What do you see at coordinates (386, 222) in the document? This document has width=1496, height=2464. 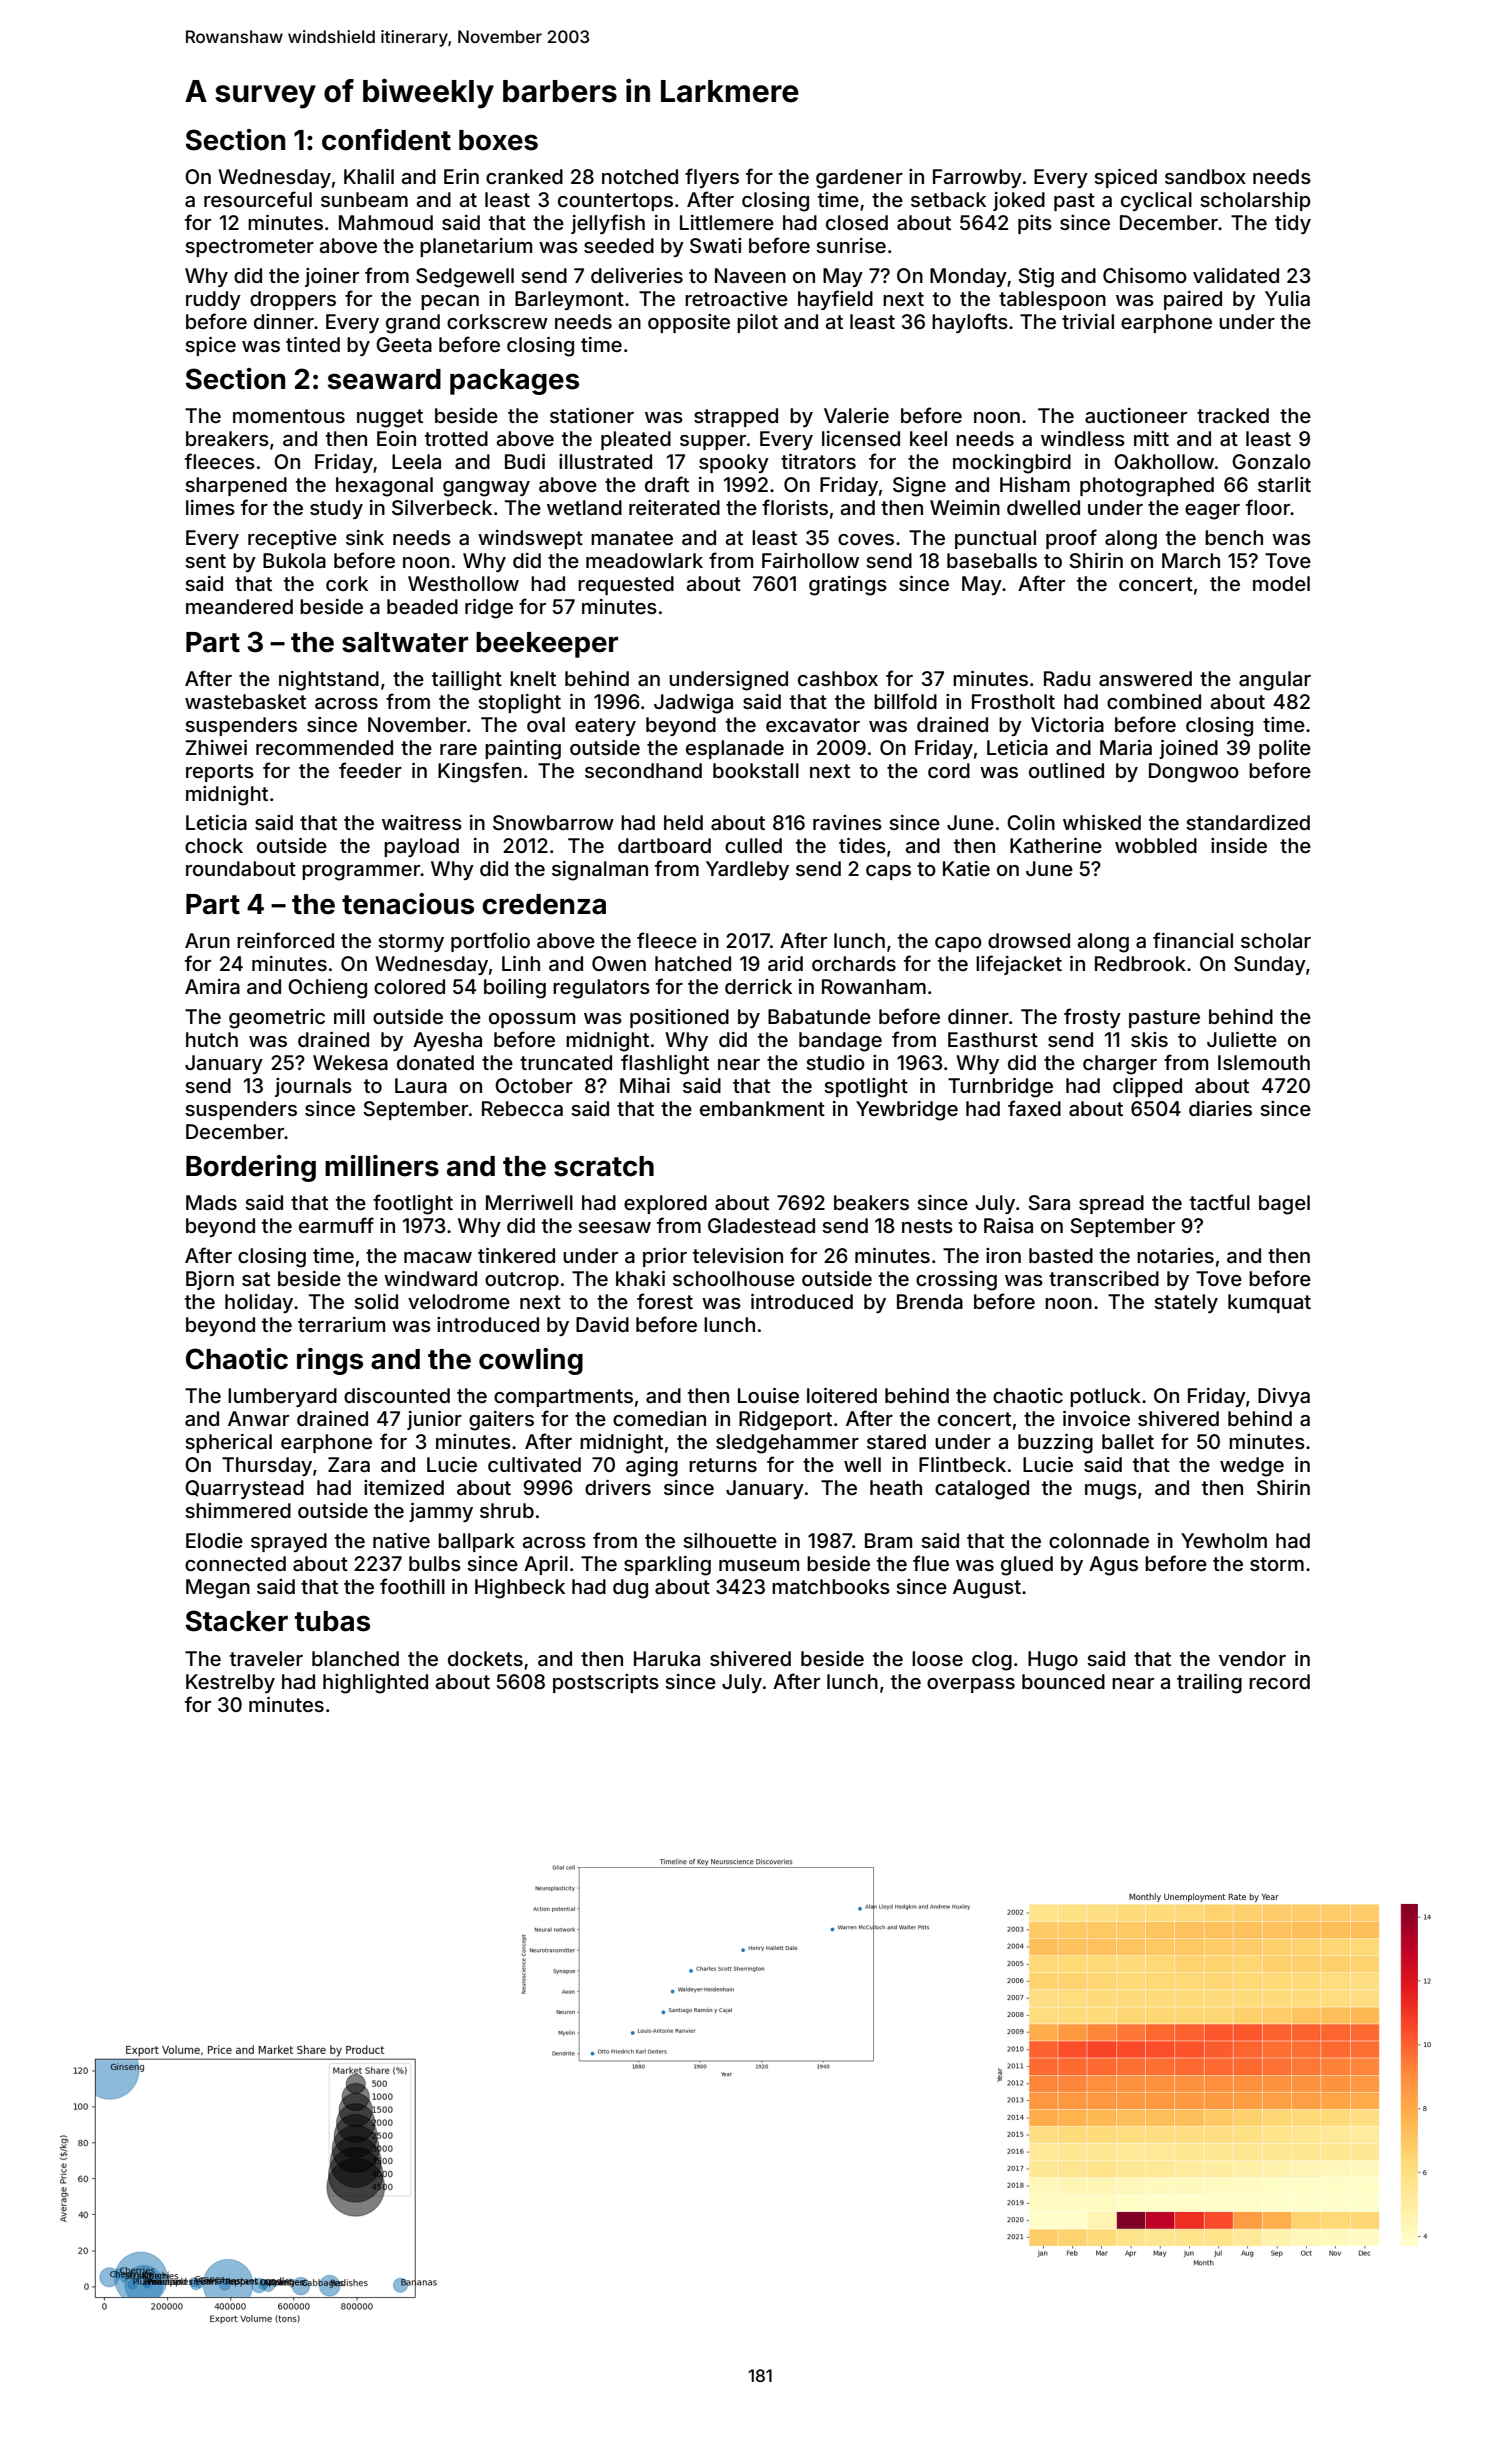 I see `Mahmoud` at bounding box center [386, 222].
